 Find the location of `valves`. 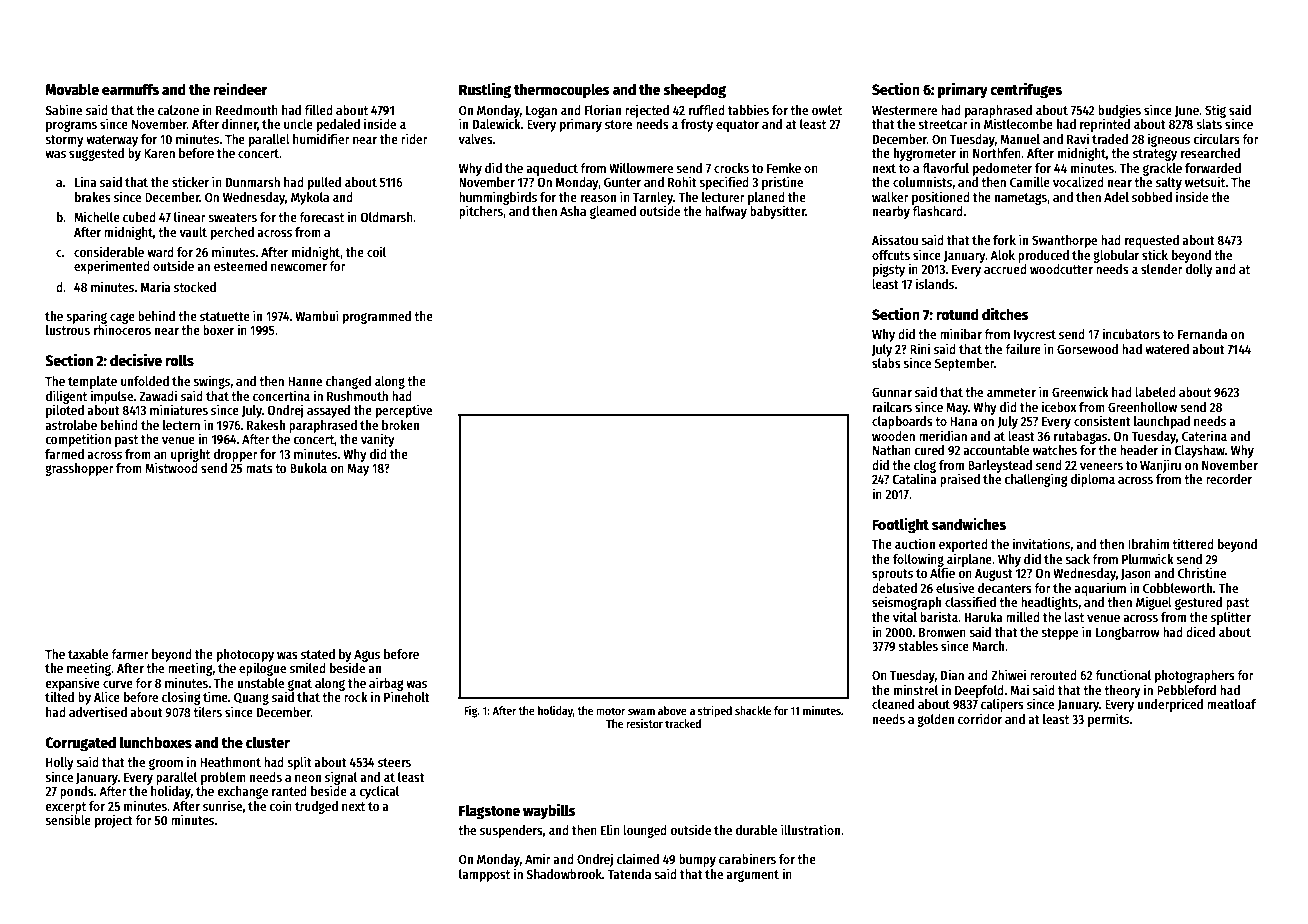

valves is located at coordinates (475, 139).
